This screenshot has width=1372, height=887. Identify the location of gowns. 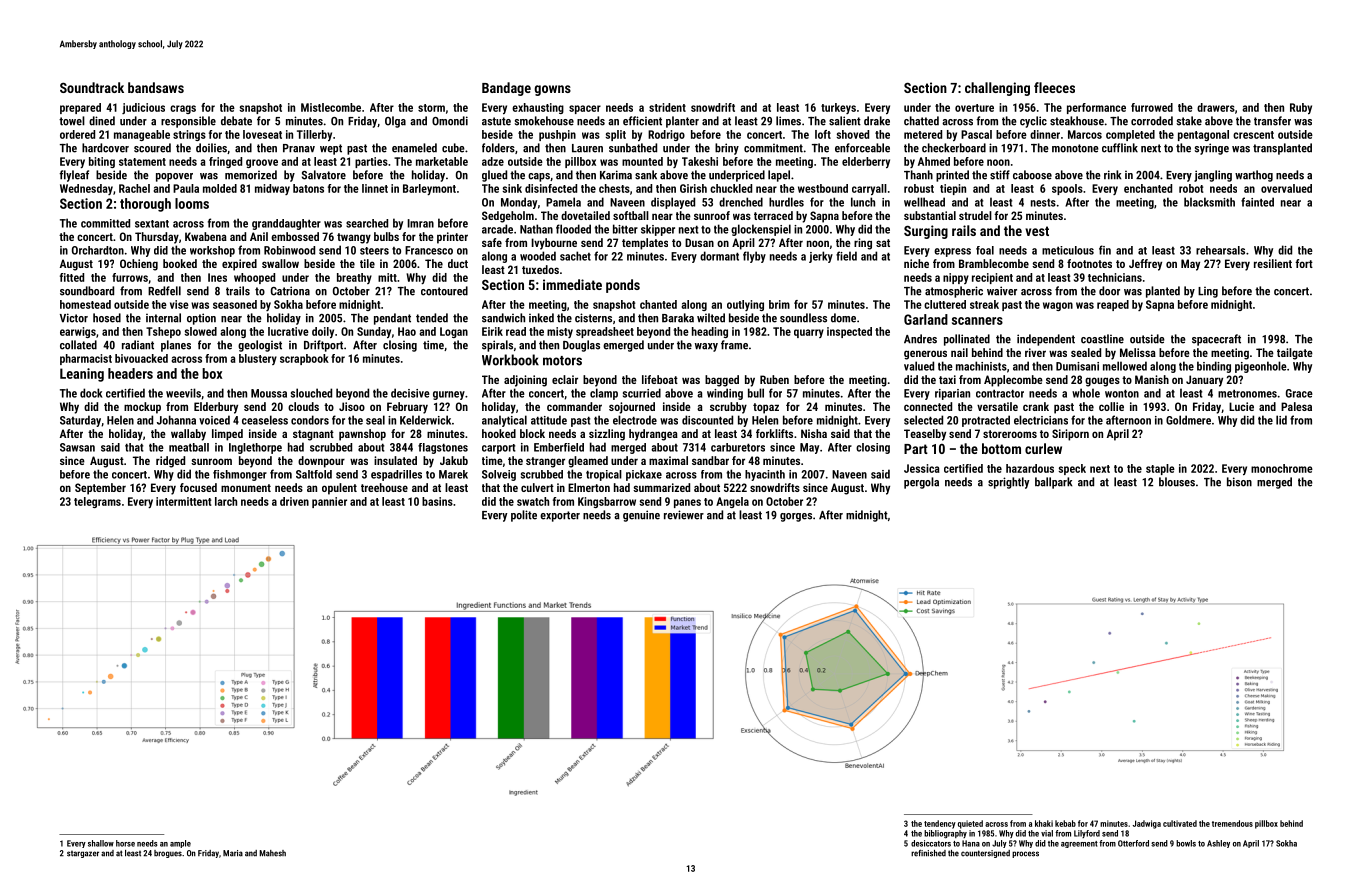
(552, 90).
